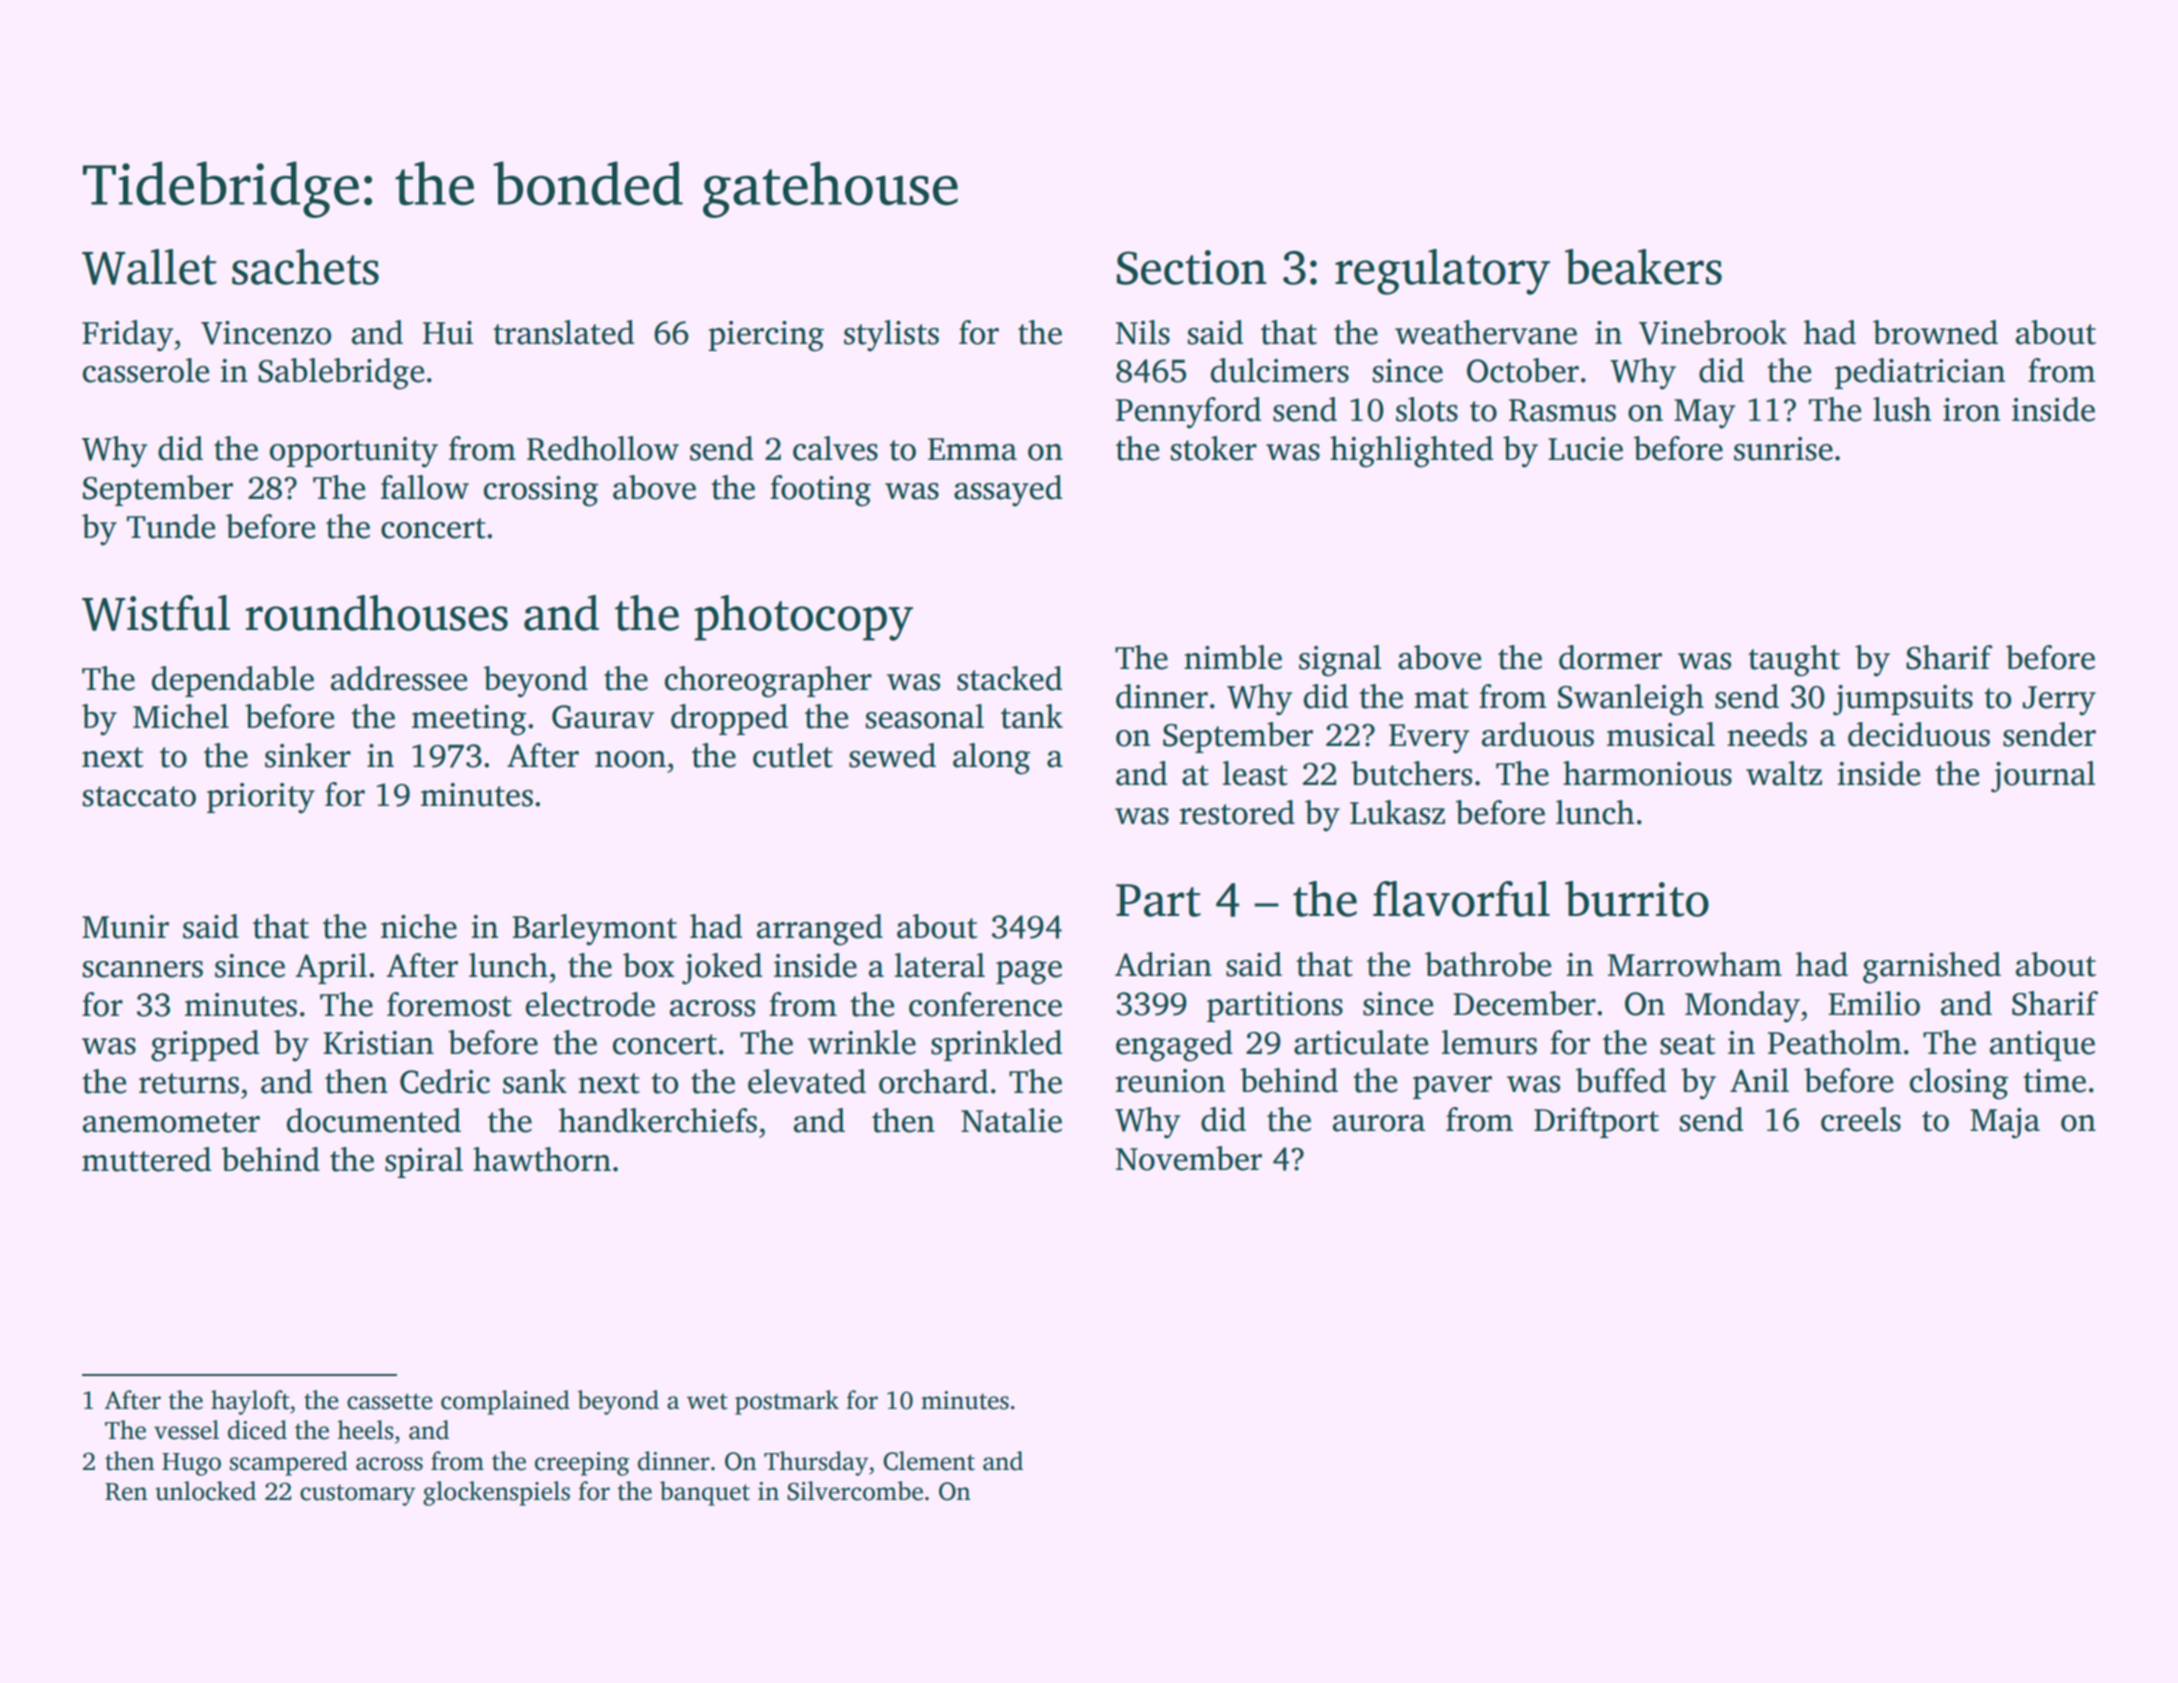  I want to click on arranged, so click(820, 930).
